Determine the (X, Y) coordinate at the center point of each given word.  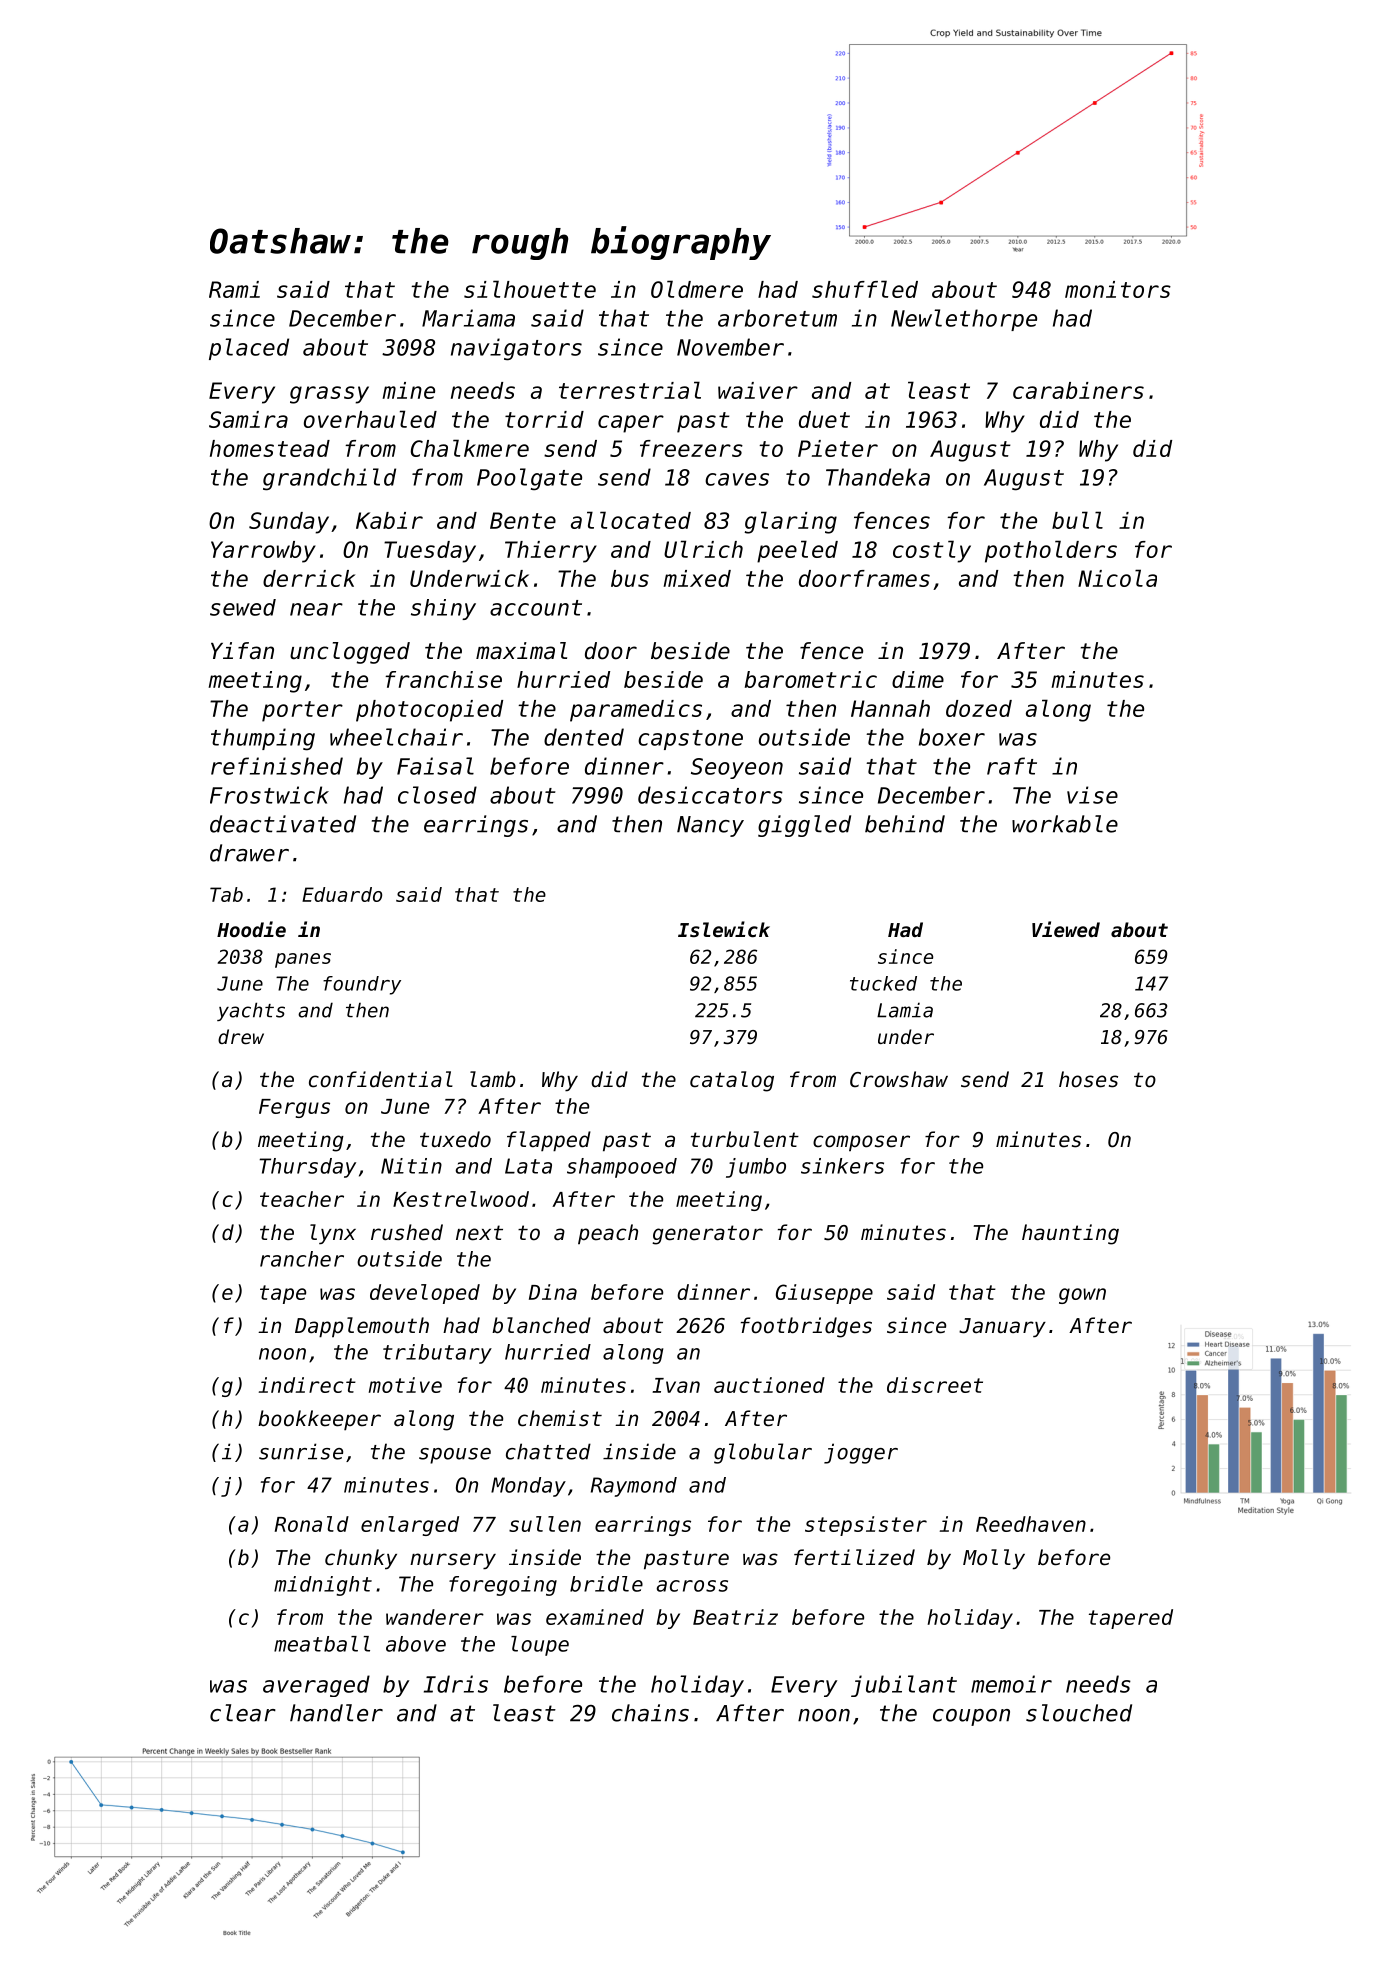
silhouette (530, 289)
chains (650, 1713)
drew (241, 1036)
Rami (234, 289)
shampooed (622, 1168)
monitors (1118, 289)
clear (243, 1713)
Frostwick (269, 795)
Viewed (1066, 929)
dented (584, 737)
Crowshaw (899, 1079)
